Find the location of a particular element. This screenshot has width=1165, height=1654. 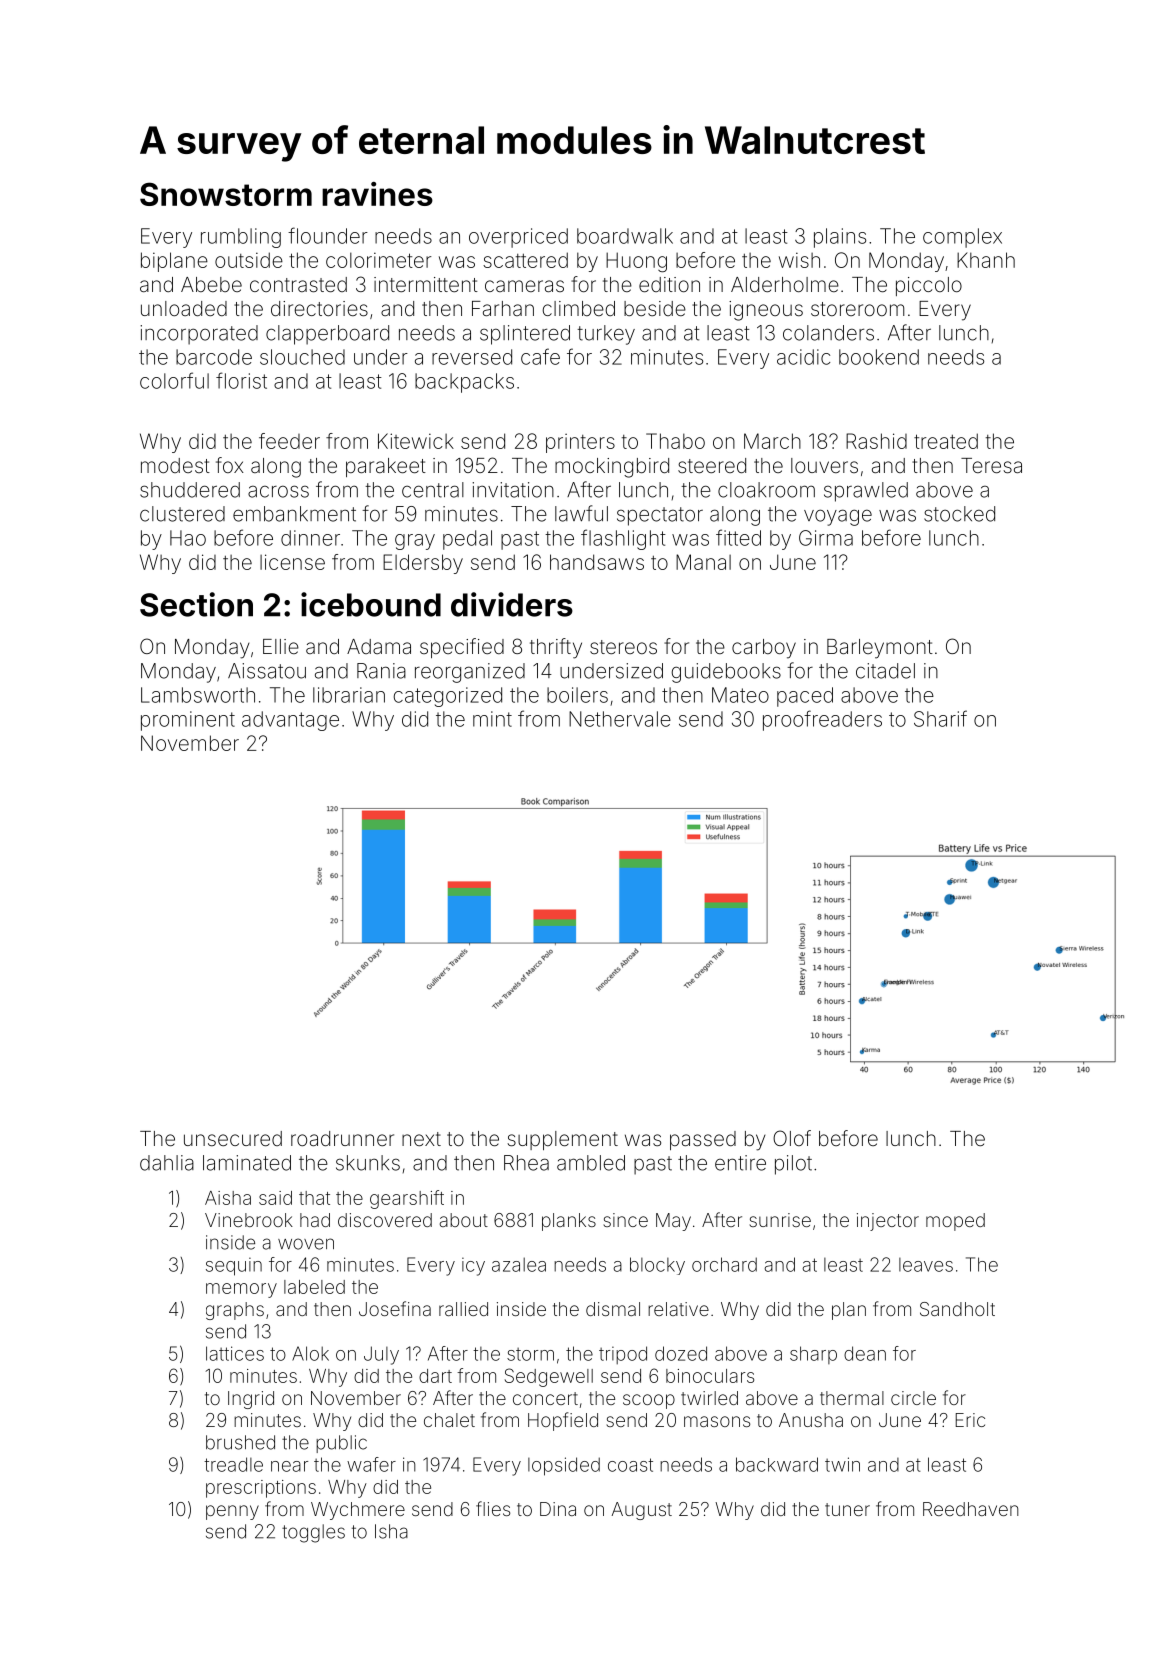

Dina is located at coordinates (558, 1509).
